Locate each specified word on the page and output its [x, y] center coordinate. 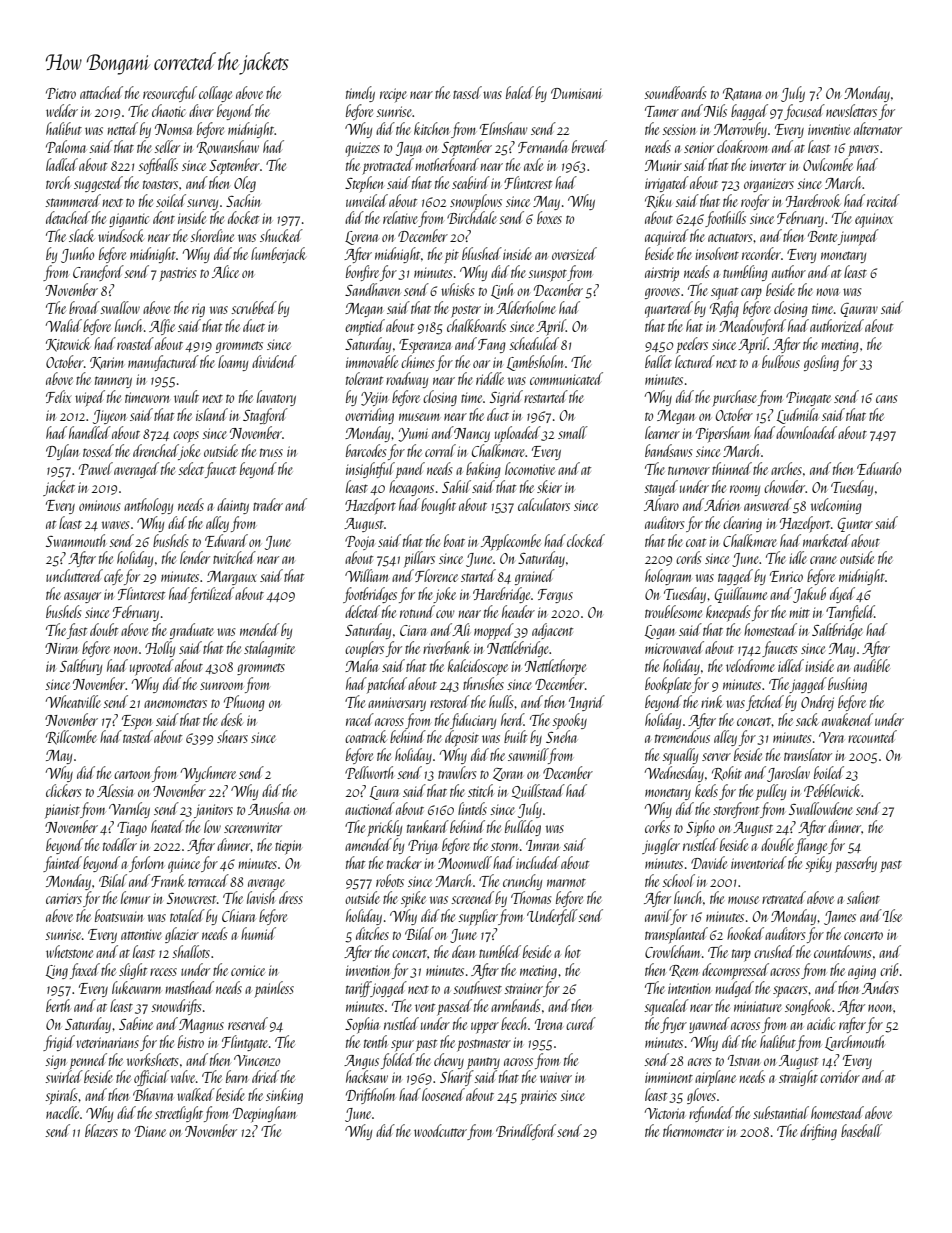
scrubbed [254, 307]
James [840, 918]
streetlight [179, 1114]
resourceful [170, 94]
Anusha [268, 808]
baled [520, 92]
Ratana [742, 94]
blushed [482, 253]
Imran [543, 845]
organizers [769, 185]
